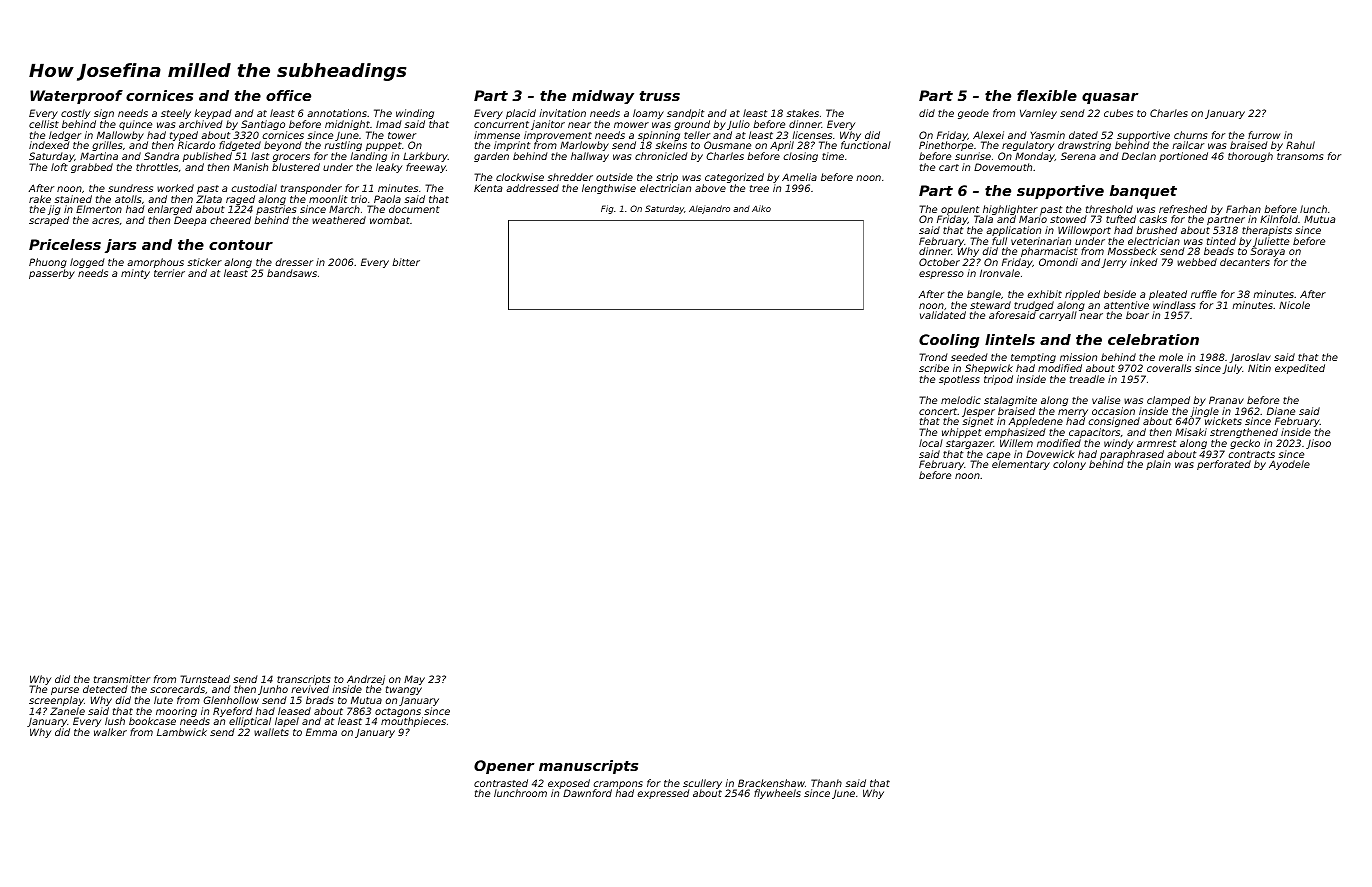 The height and width of the screenshot is (887, 1372). What do you see at coordinates (65, 691) in the screenshot?
I see `purse` at bounding box center [65, 691].
